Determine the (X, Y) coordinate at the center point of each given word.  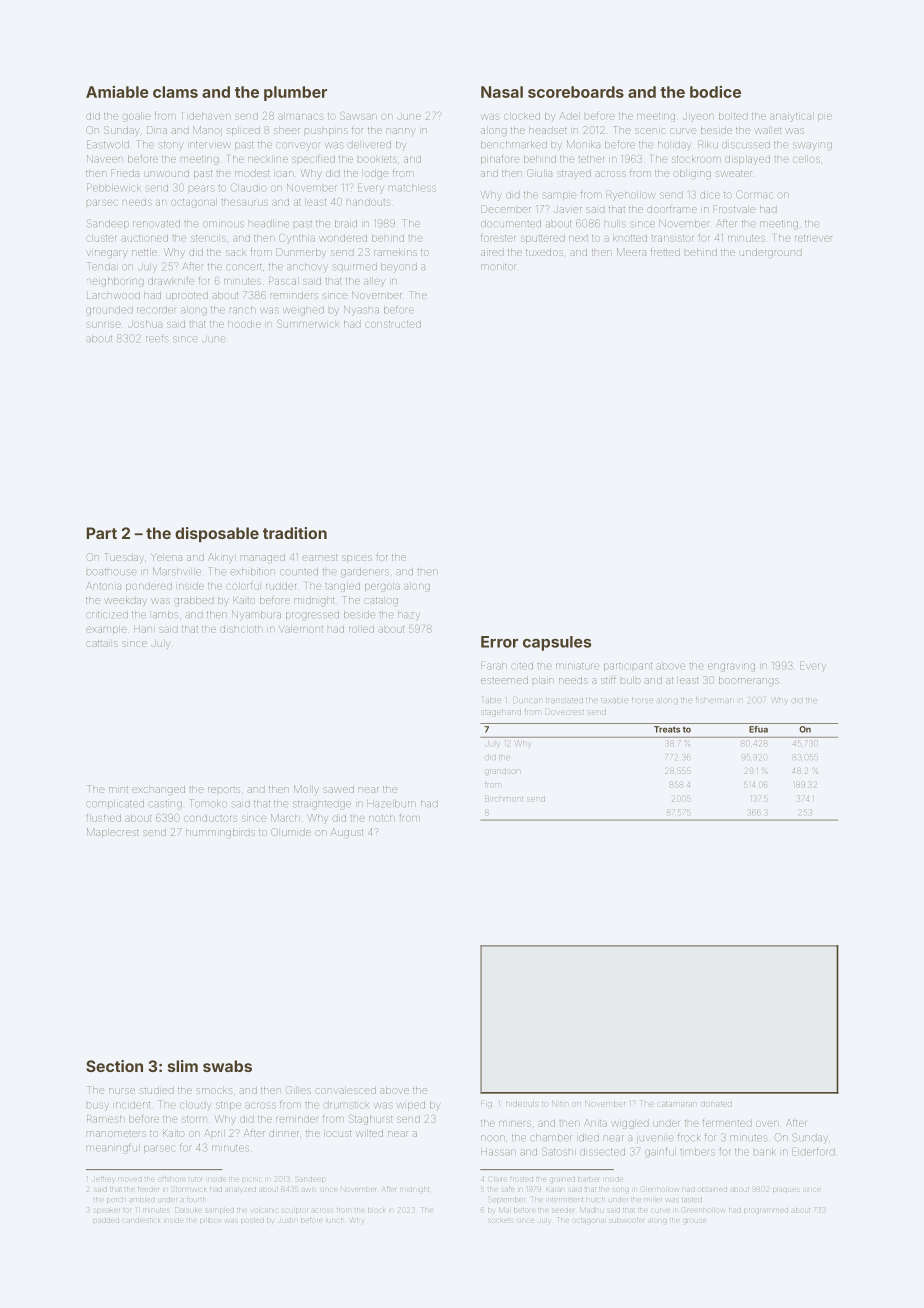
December (506, 209)
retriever (813, 238)
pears (201, 188)
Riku (708, 144)
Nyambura (256, 615)
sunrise (104, 325)
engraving (731, 667)
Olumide (291, 832)
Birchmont (504, 799)
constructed (393, 324)
